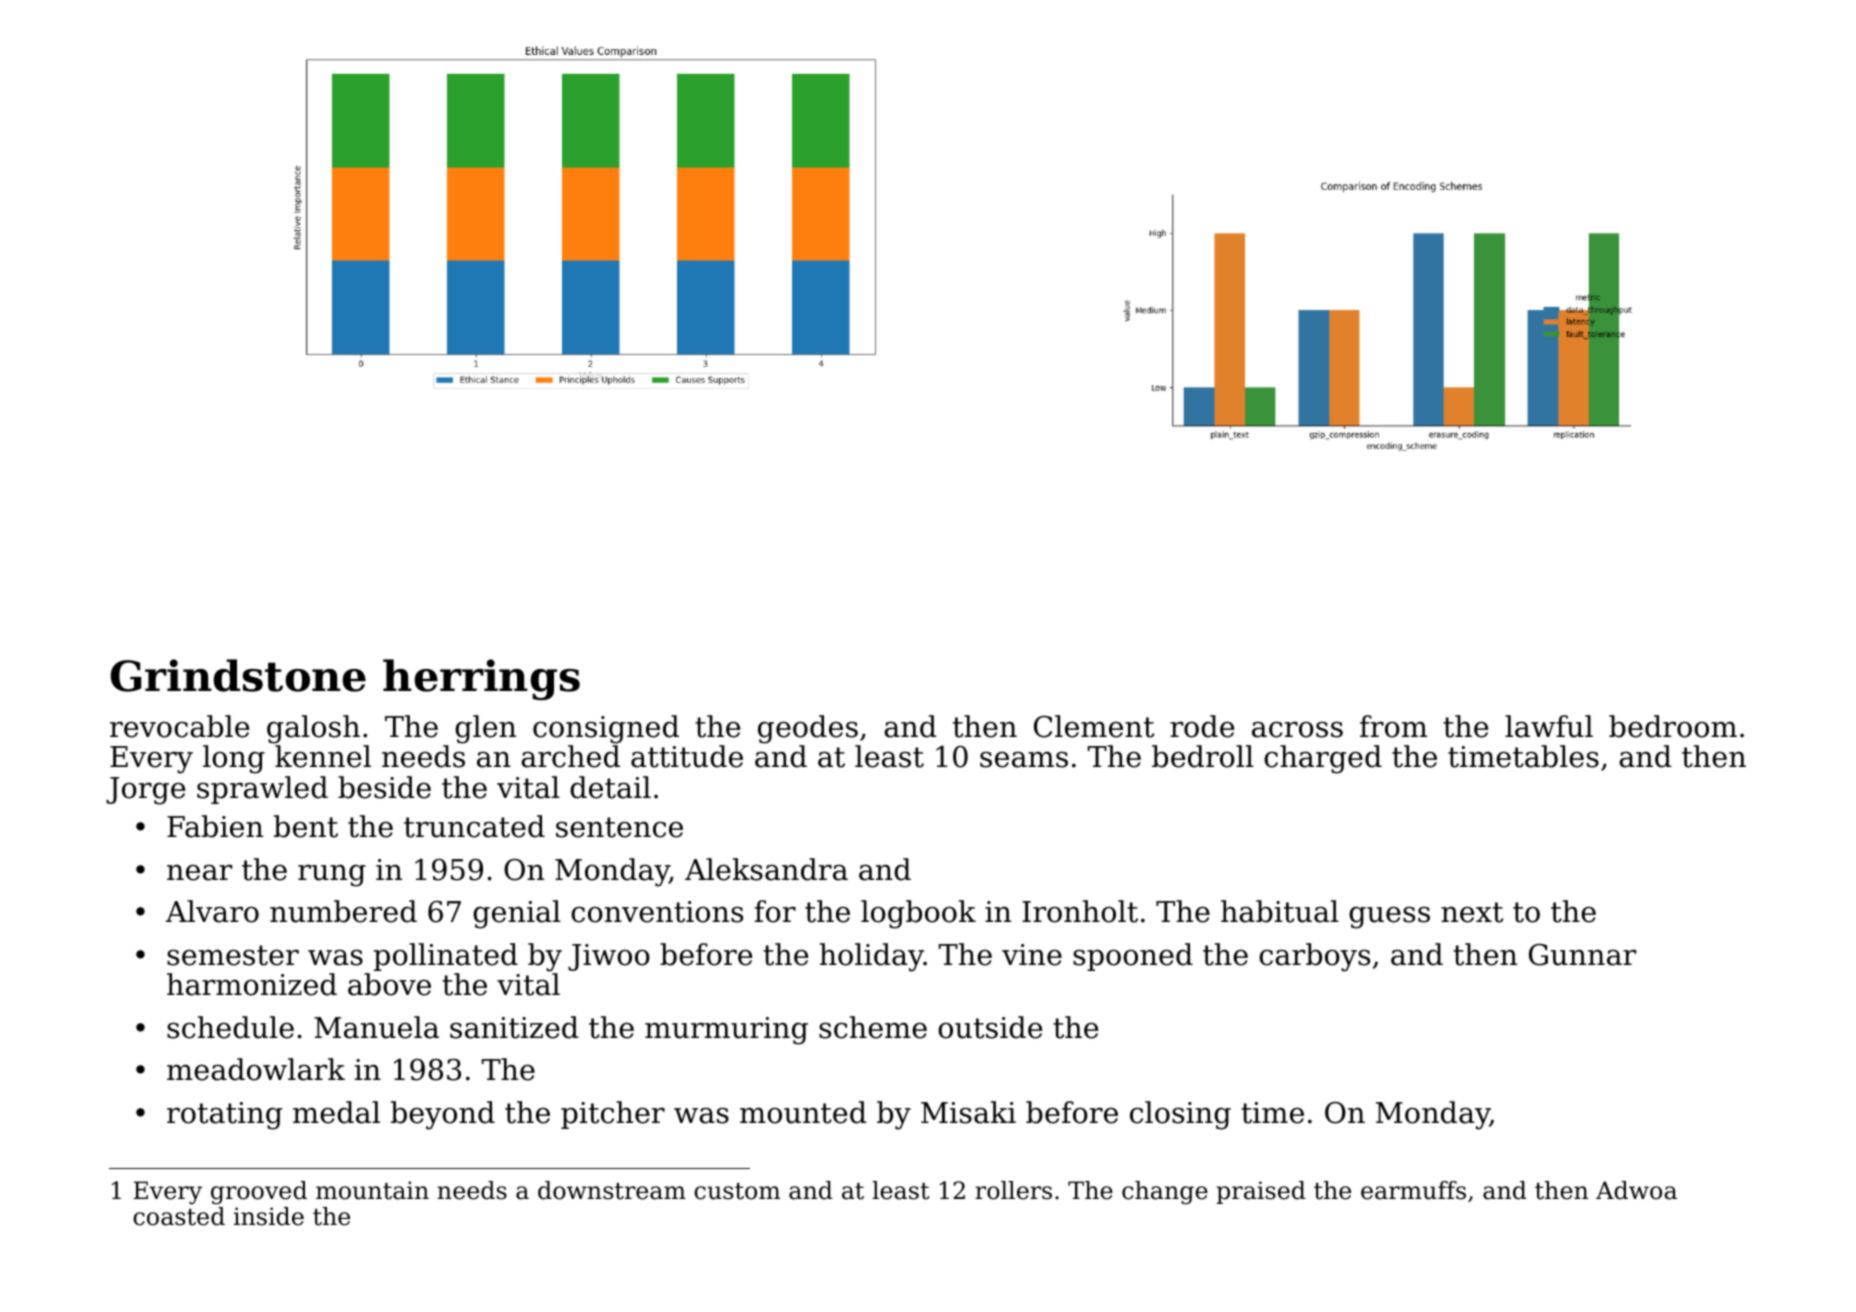  What do you see at coordinates (259, 1193) in the document?
I see `grooved` at bounding box center [259, 1193].
